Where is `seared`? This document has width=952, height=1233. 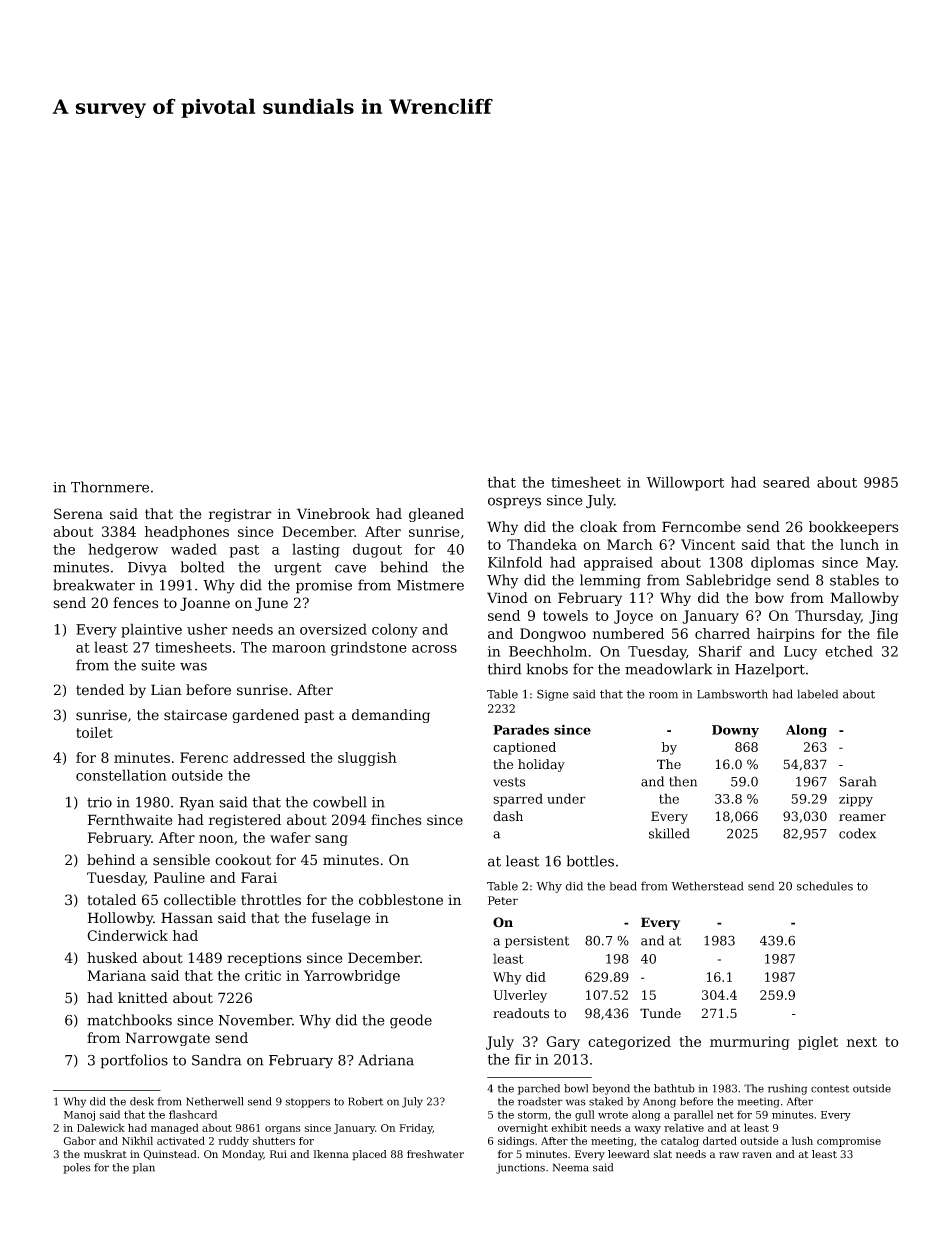
seared is located at coordinates (786, 482).
